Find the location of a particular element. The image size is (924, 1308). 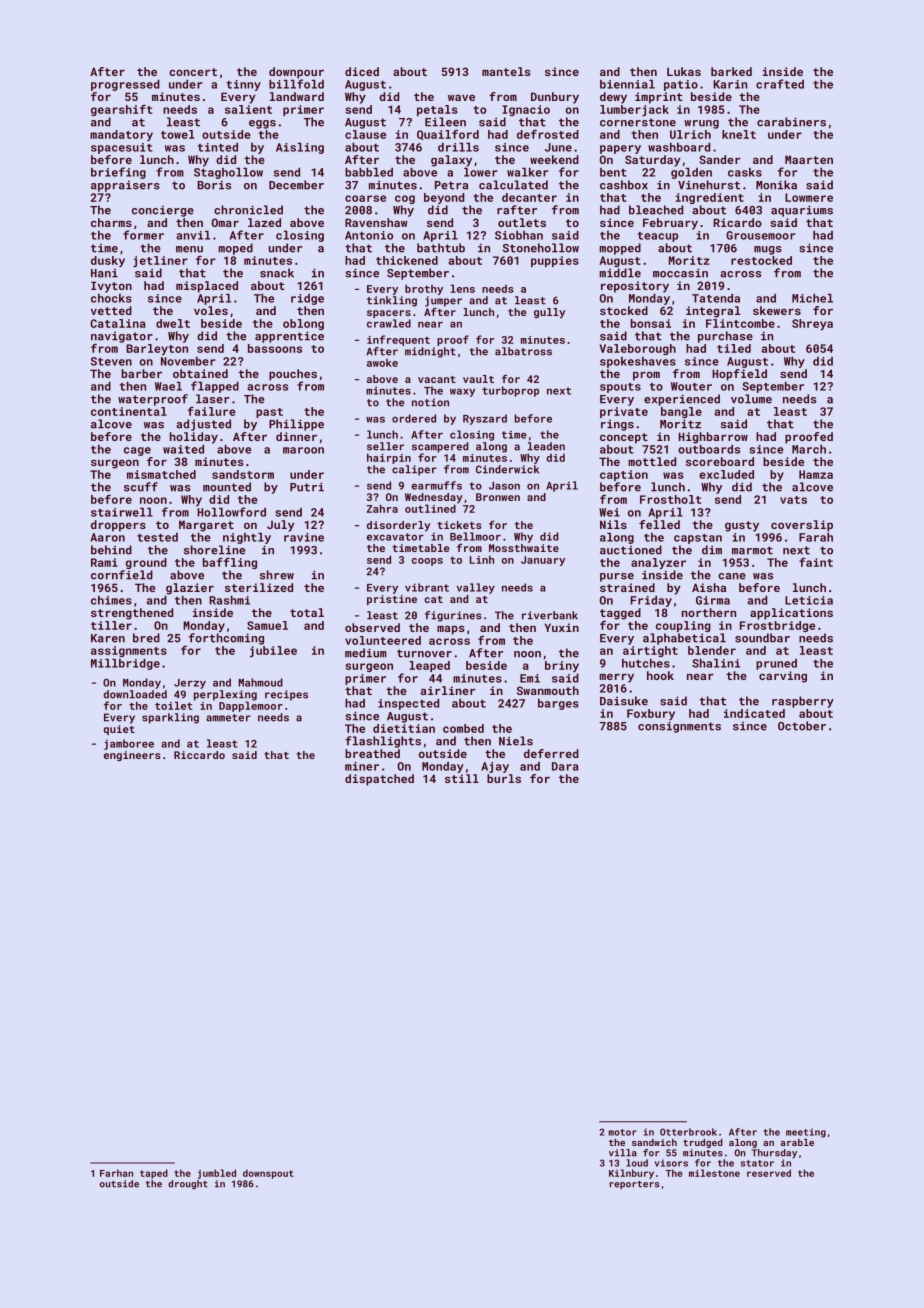

still is located at coordinates (462, 778).
